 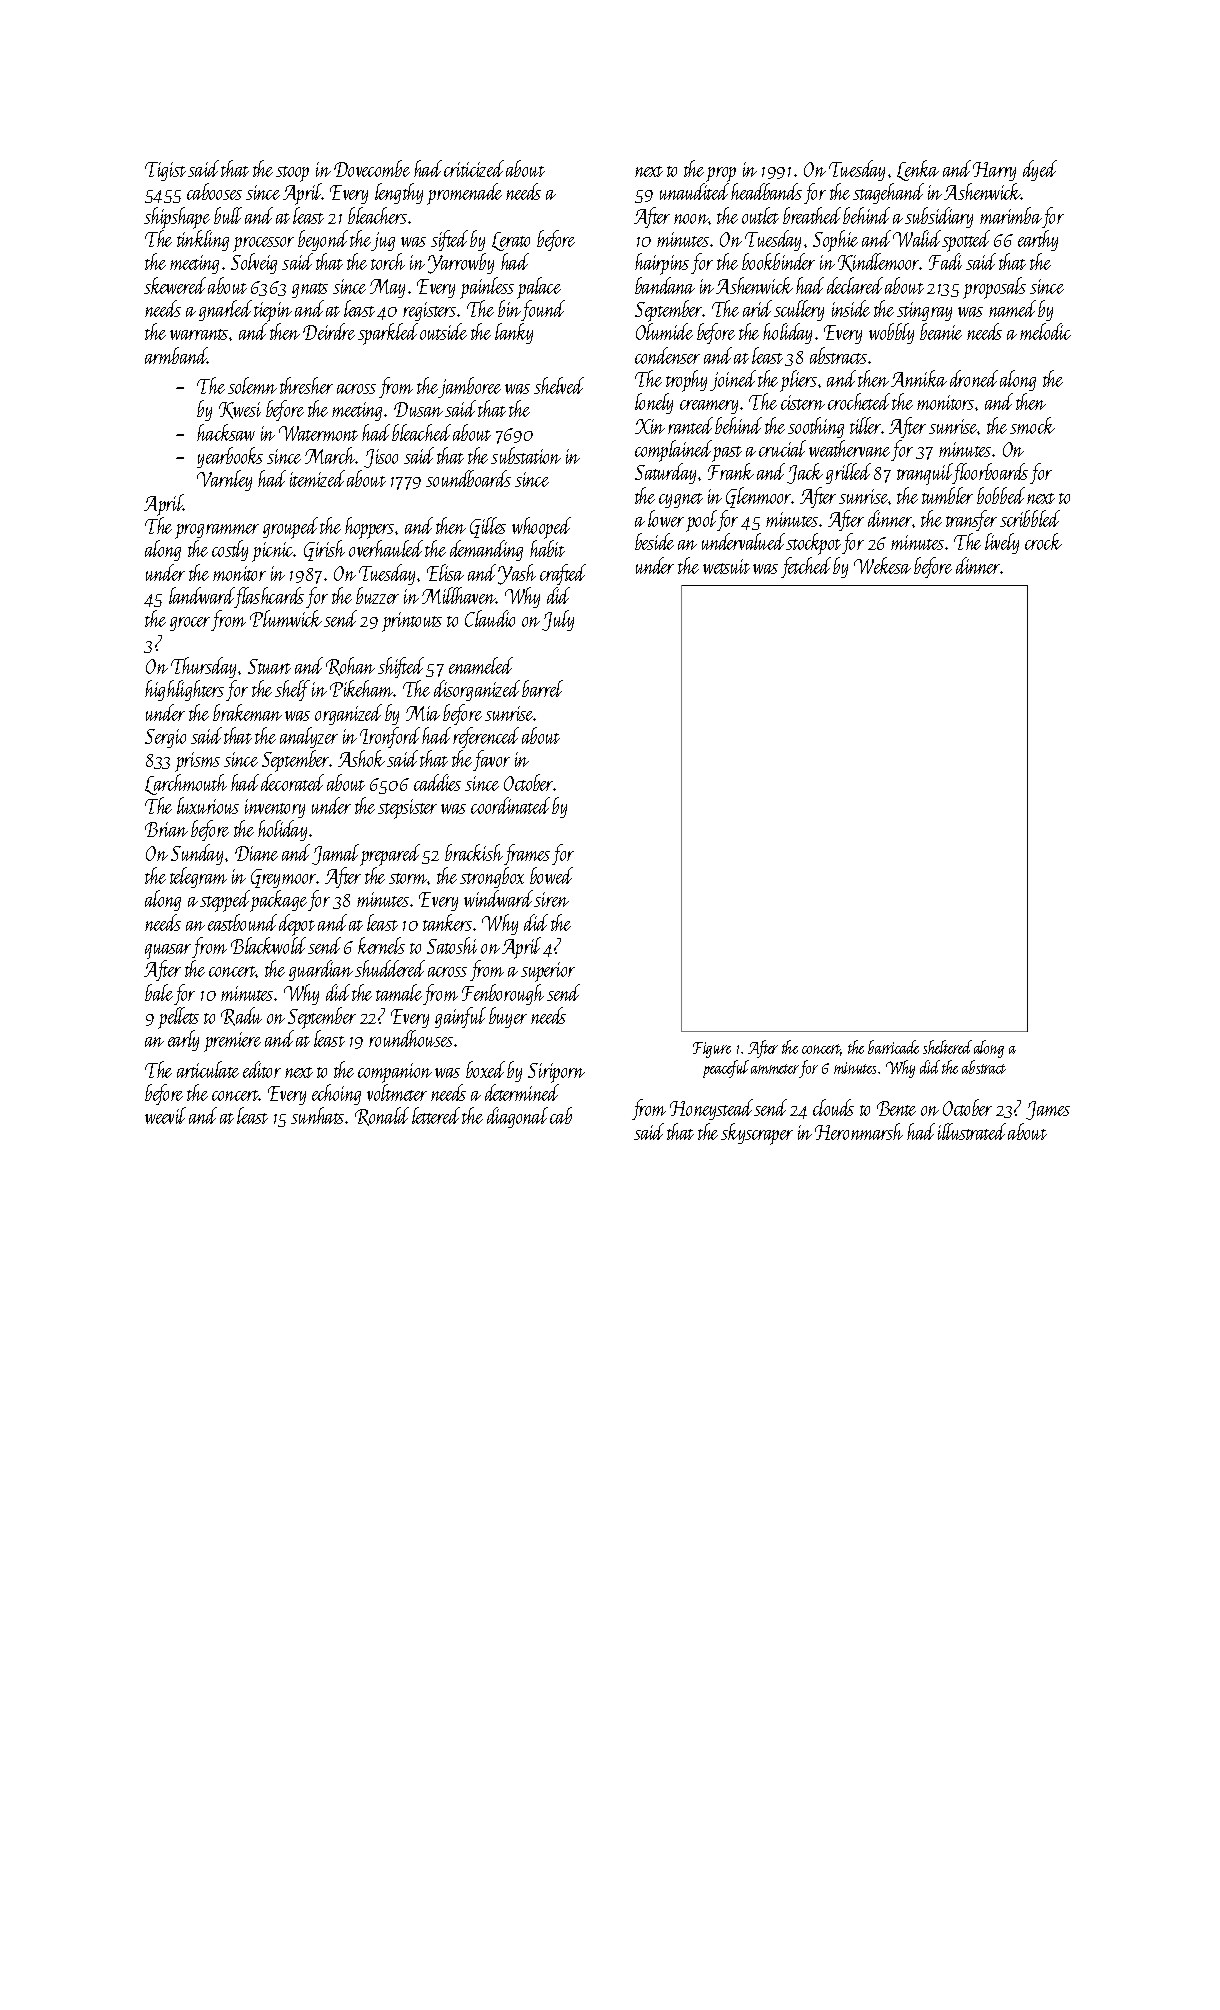 What do you see at coordinates (972, 1131) in the screenshot?
I see `illustrated` at bounding box center [972, 1131].
